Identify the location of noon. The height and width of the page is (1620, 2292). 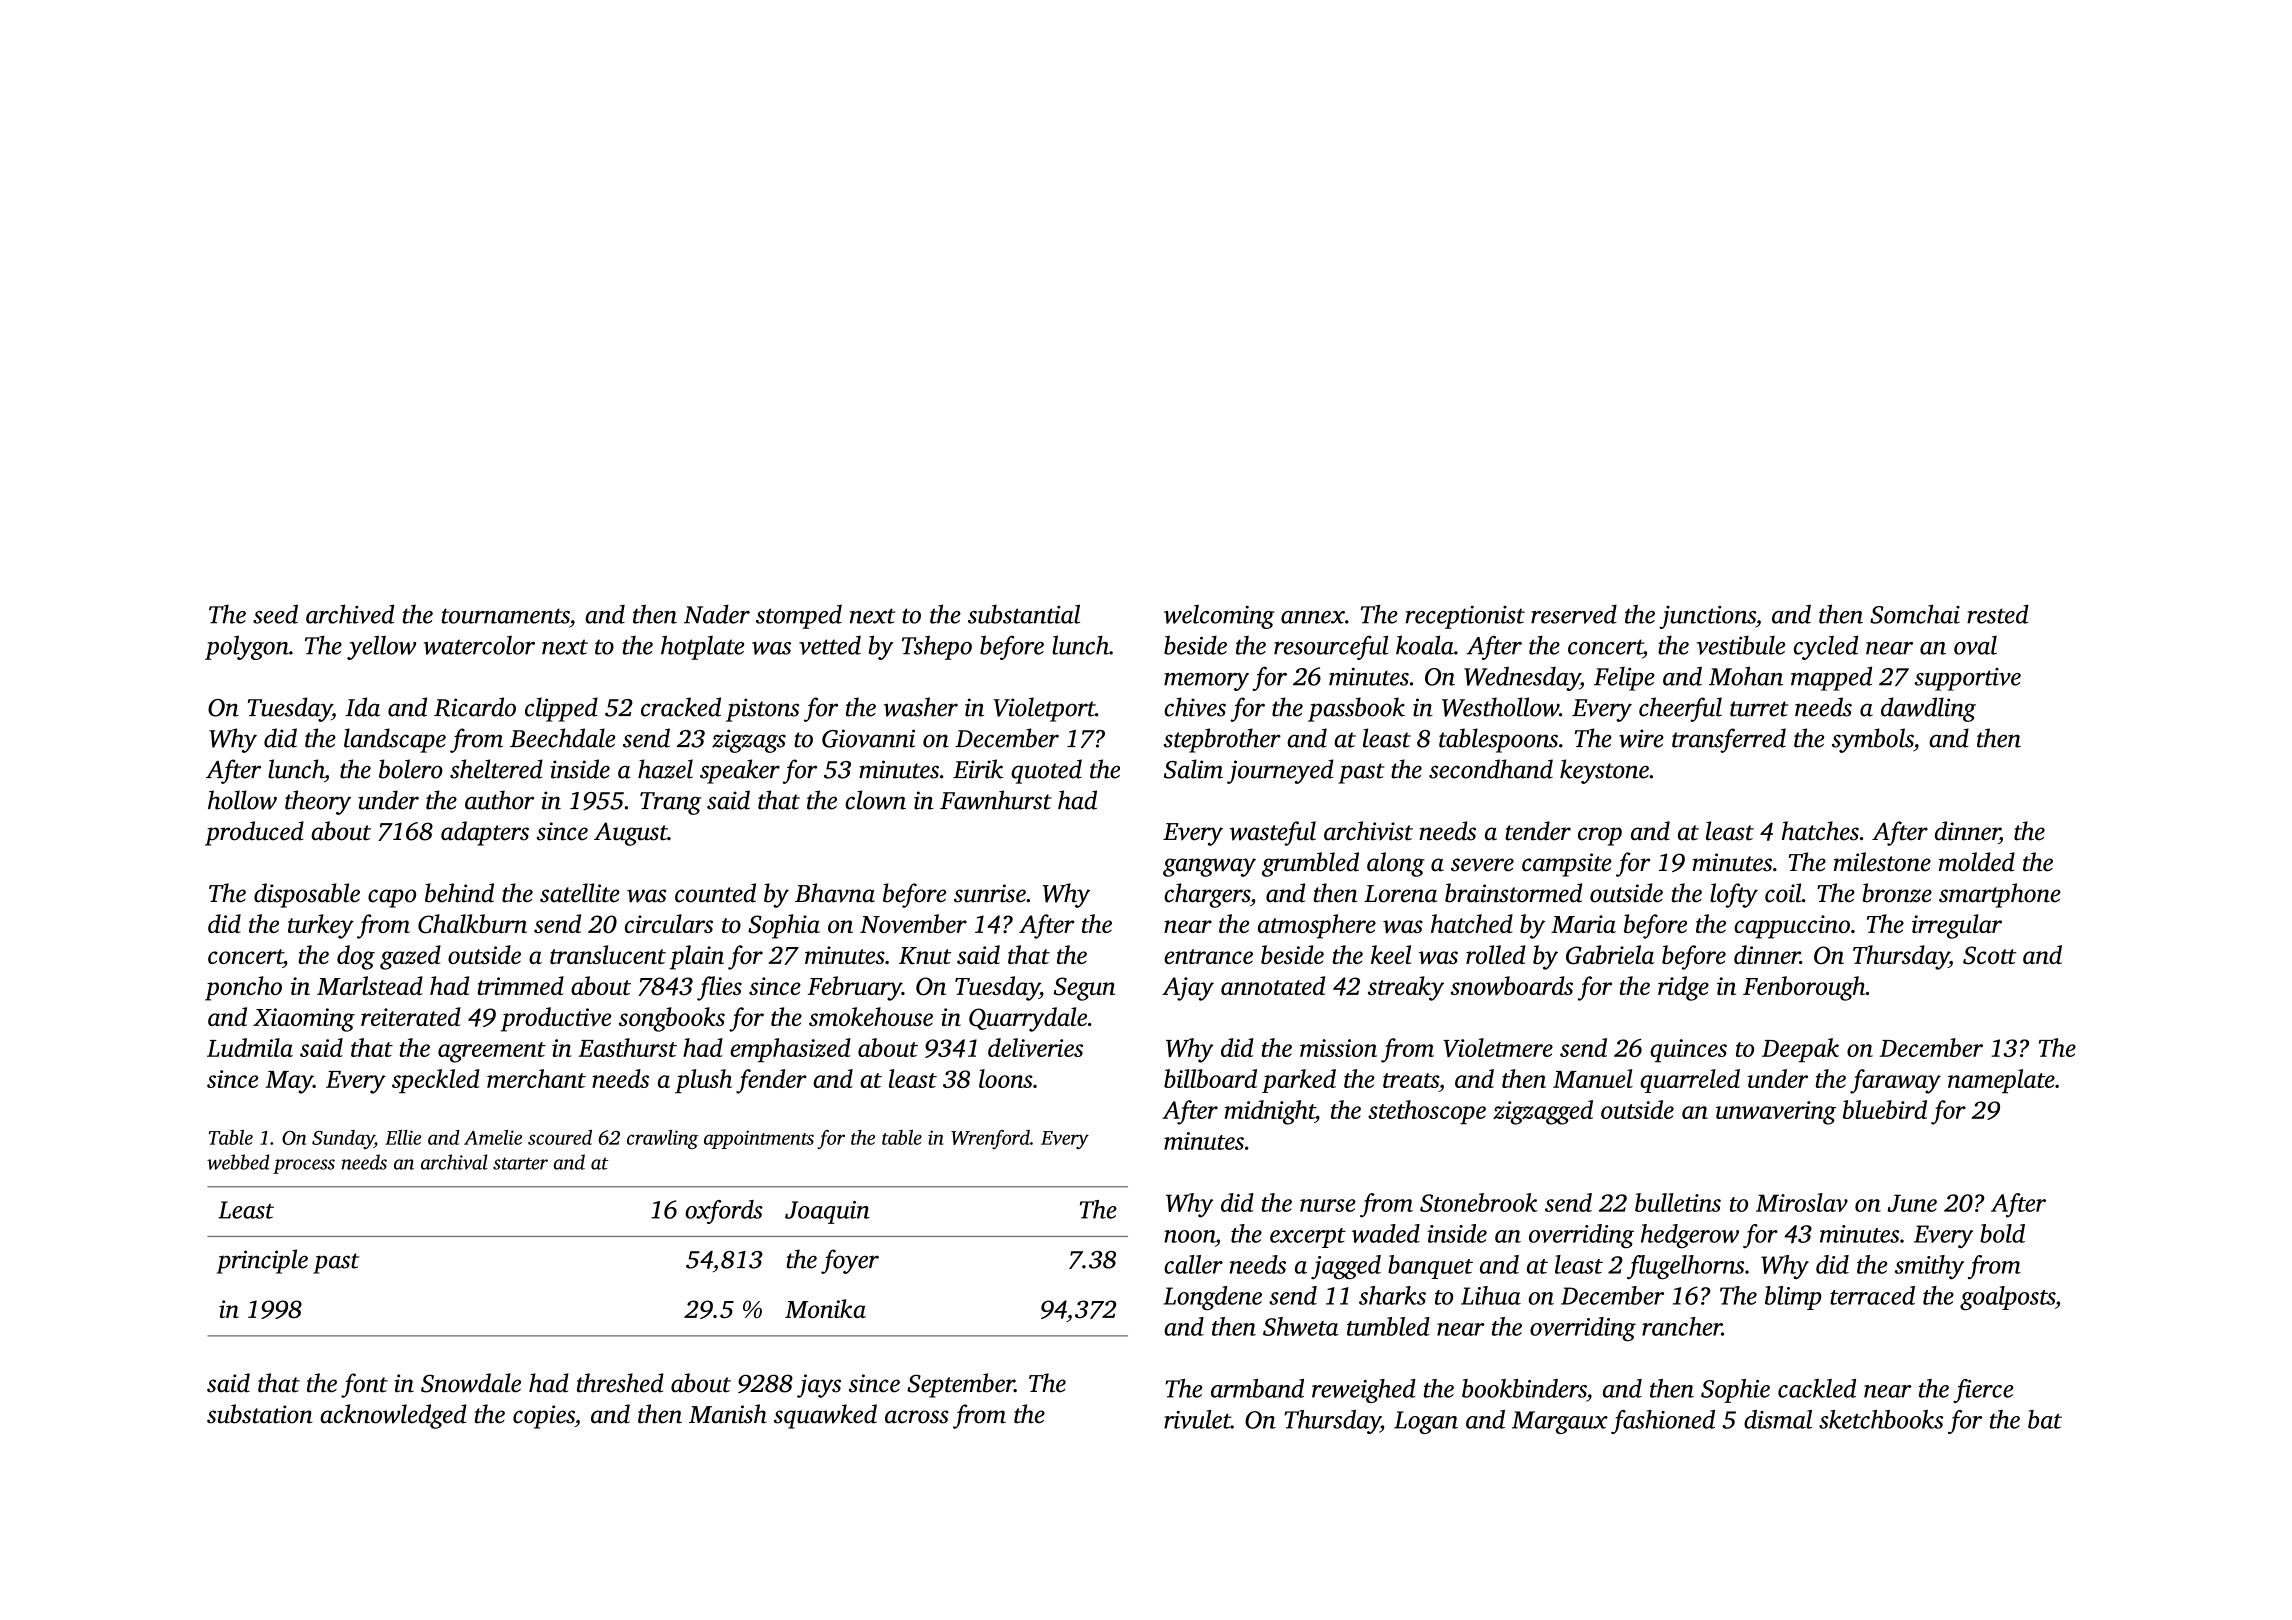
(1189, 1236).
